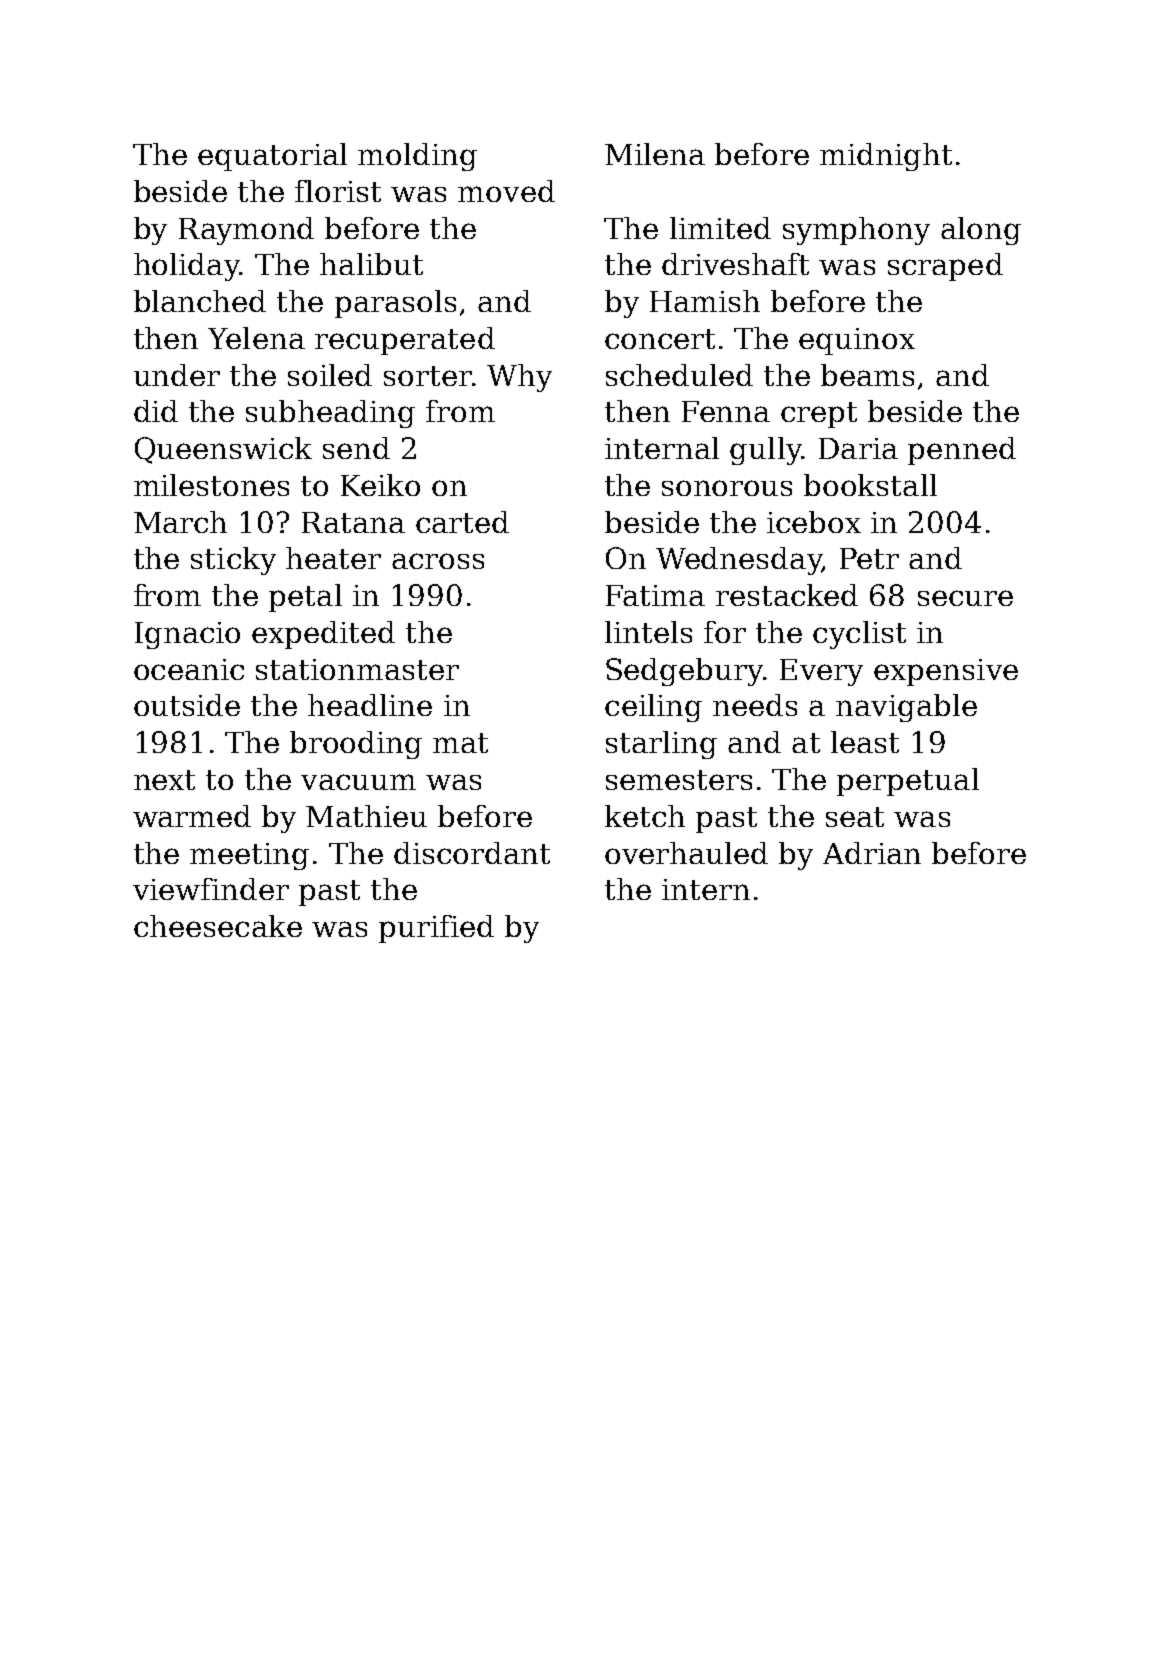  Describe the element at coordinates (645, 816) in the screenshot. I see `ketch` at that location.
